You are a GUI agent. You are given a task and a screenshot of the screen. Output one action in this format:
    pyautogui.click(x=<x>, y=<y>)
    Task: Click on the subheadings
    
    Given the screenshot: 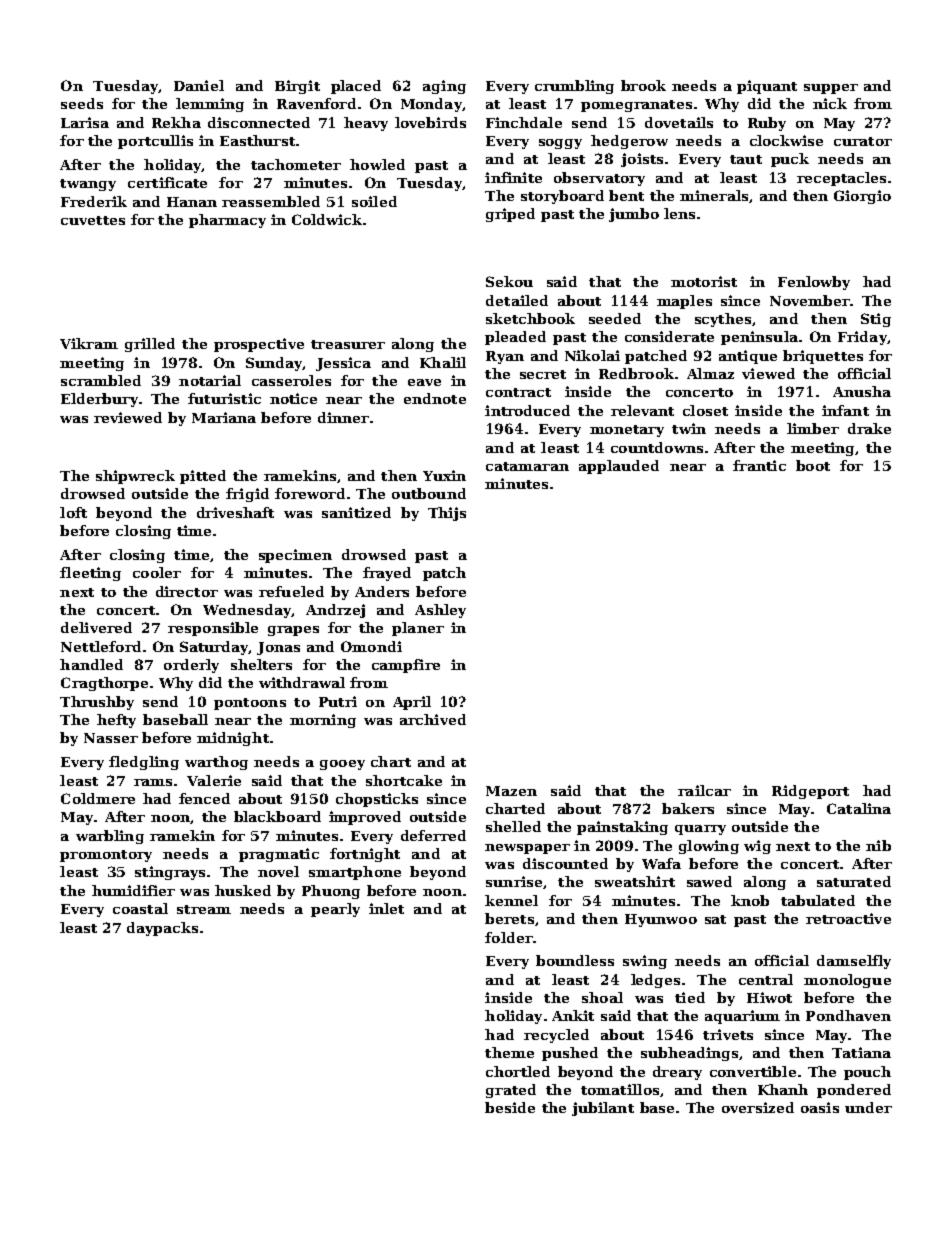 What is the action you would take?
    pyautogui.click(x=689, y=1054)
